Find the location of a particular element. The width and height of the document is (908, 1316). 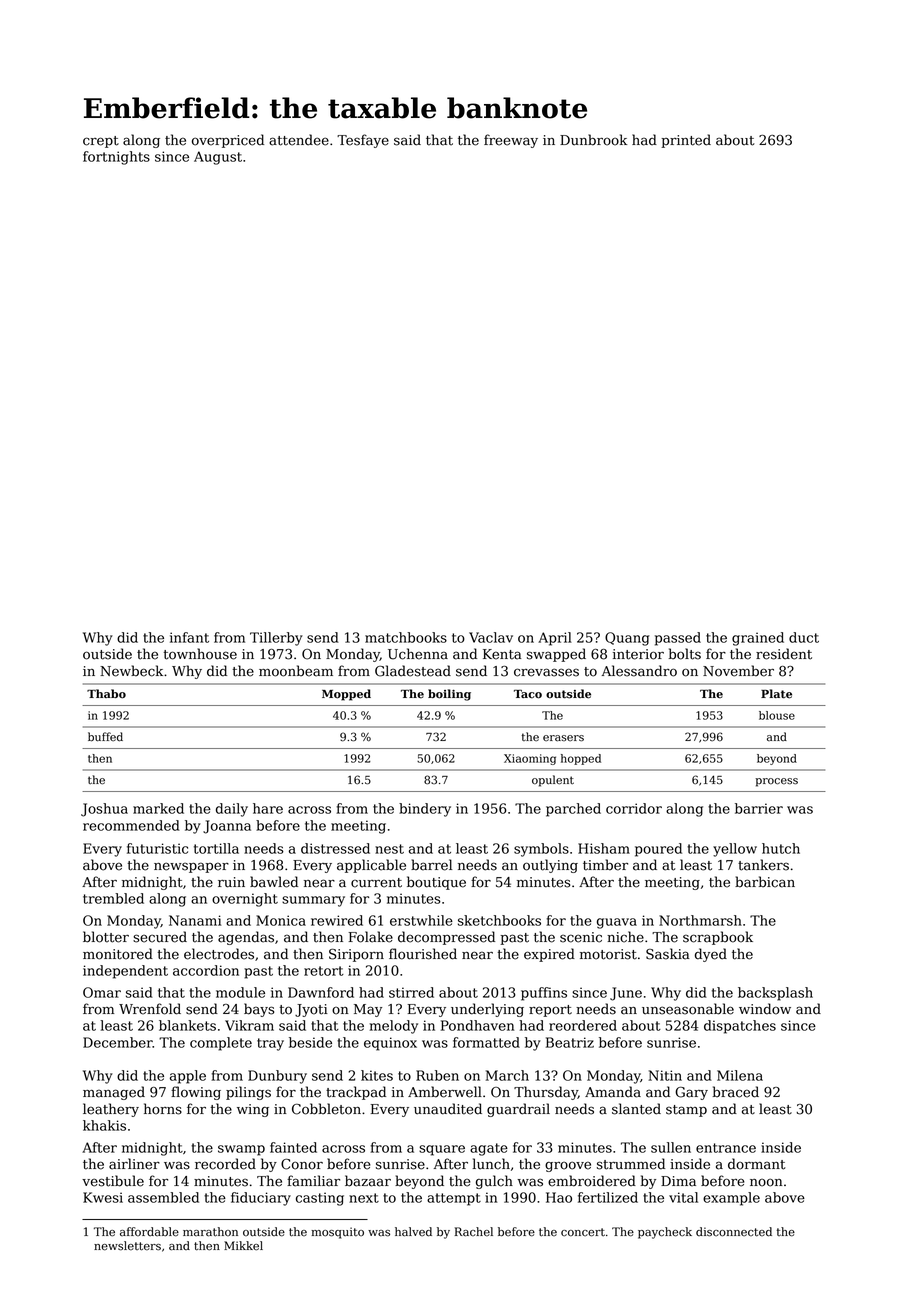

fortnights is located at coordinates (116, 158).
